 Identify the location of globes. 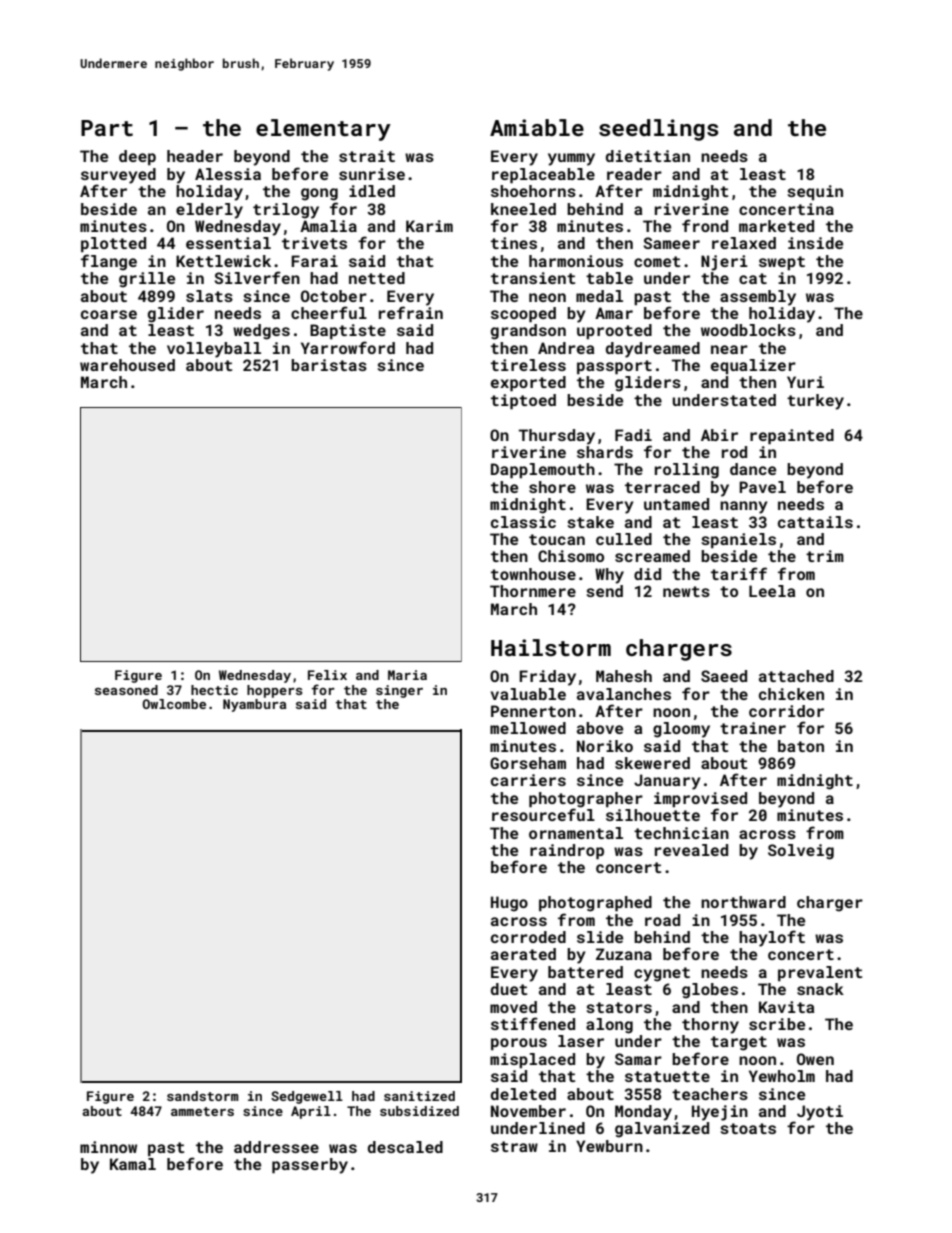
(710, 991).
